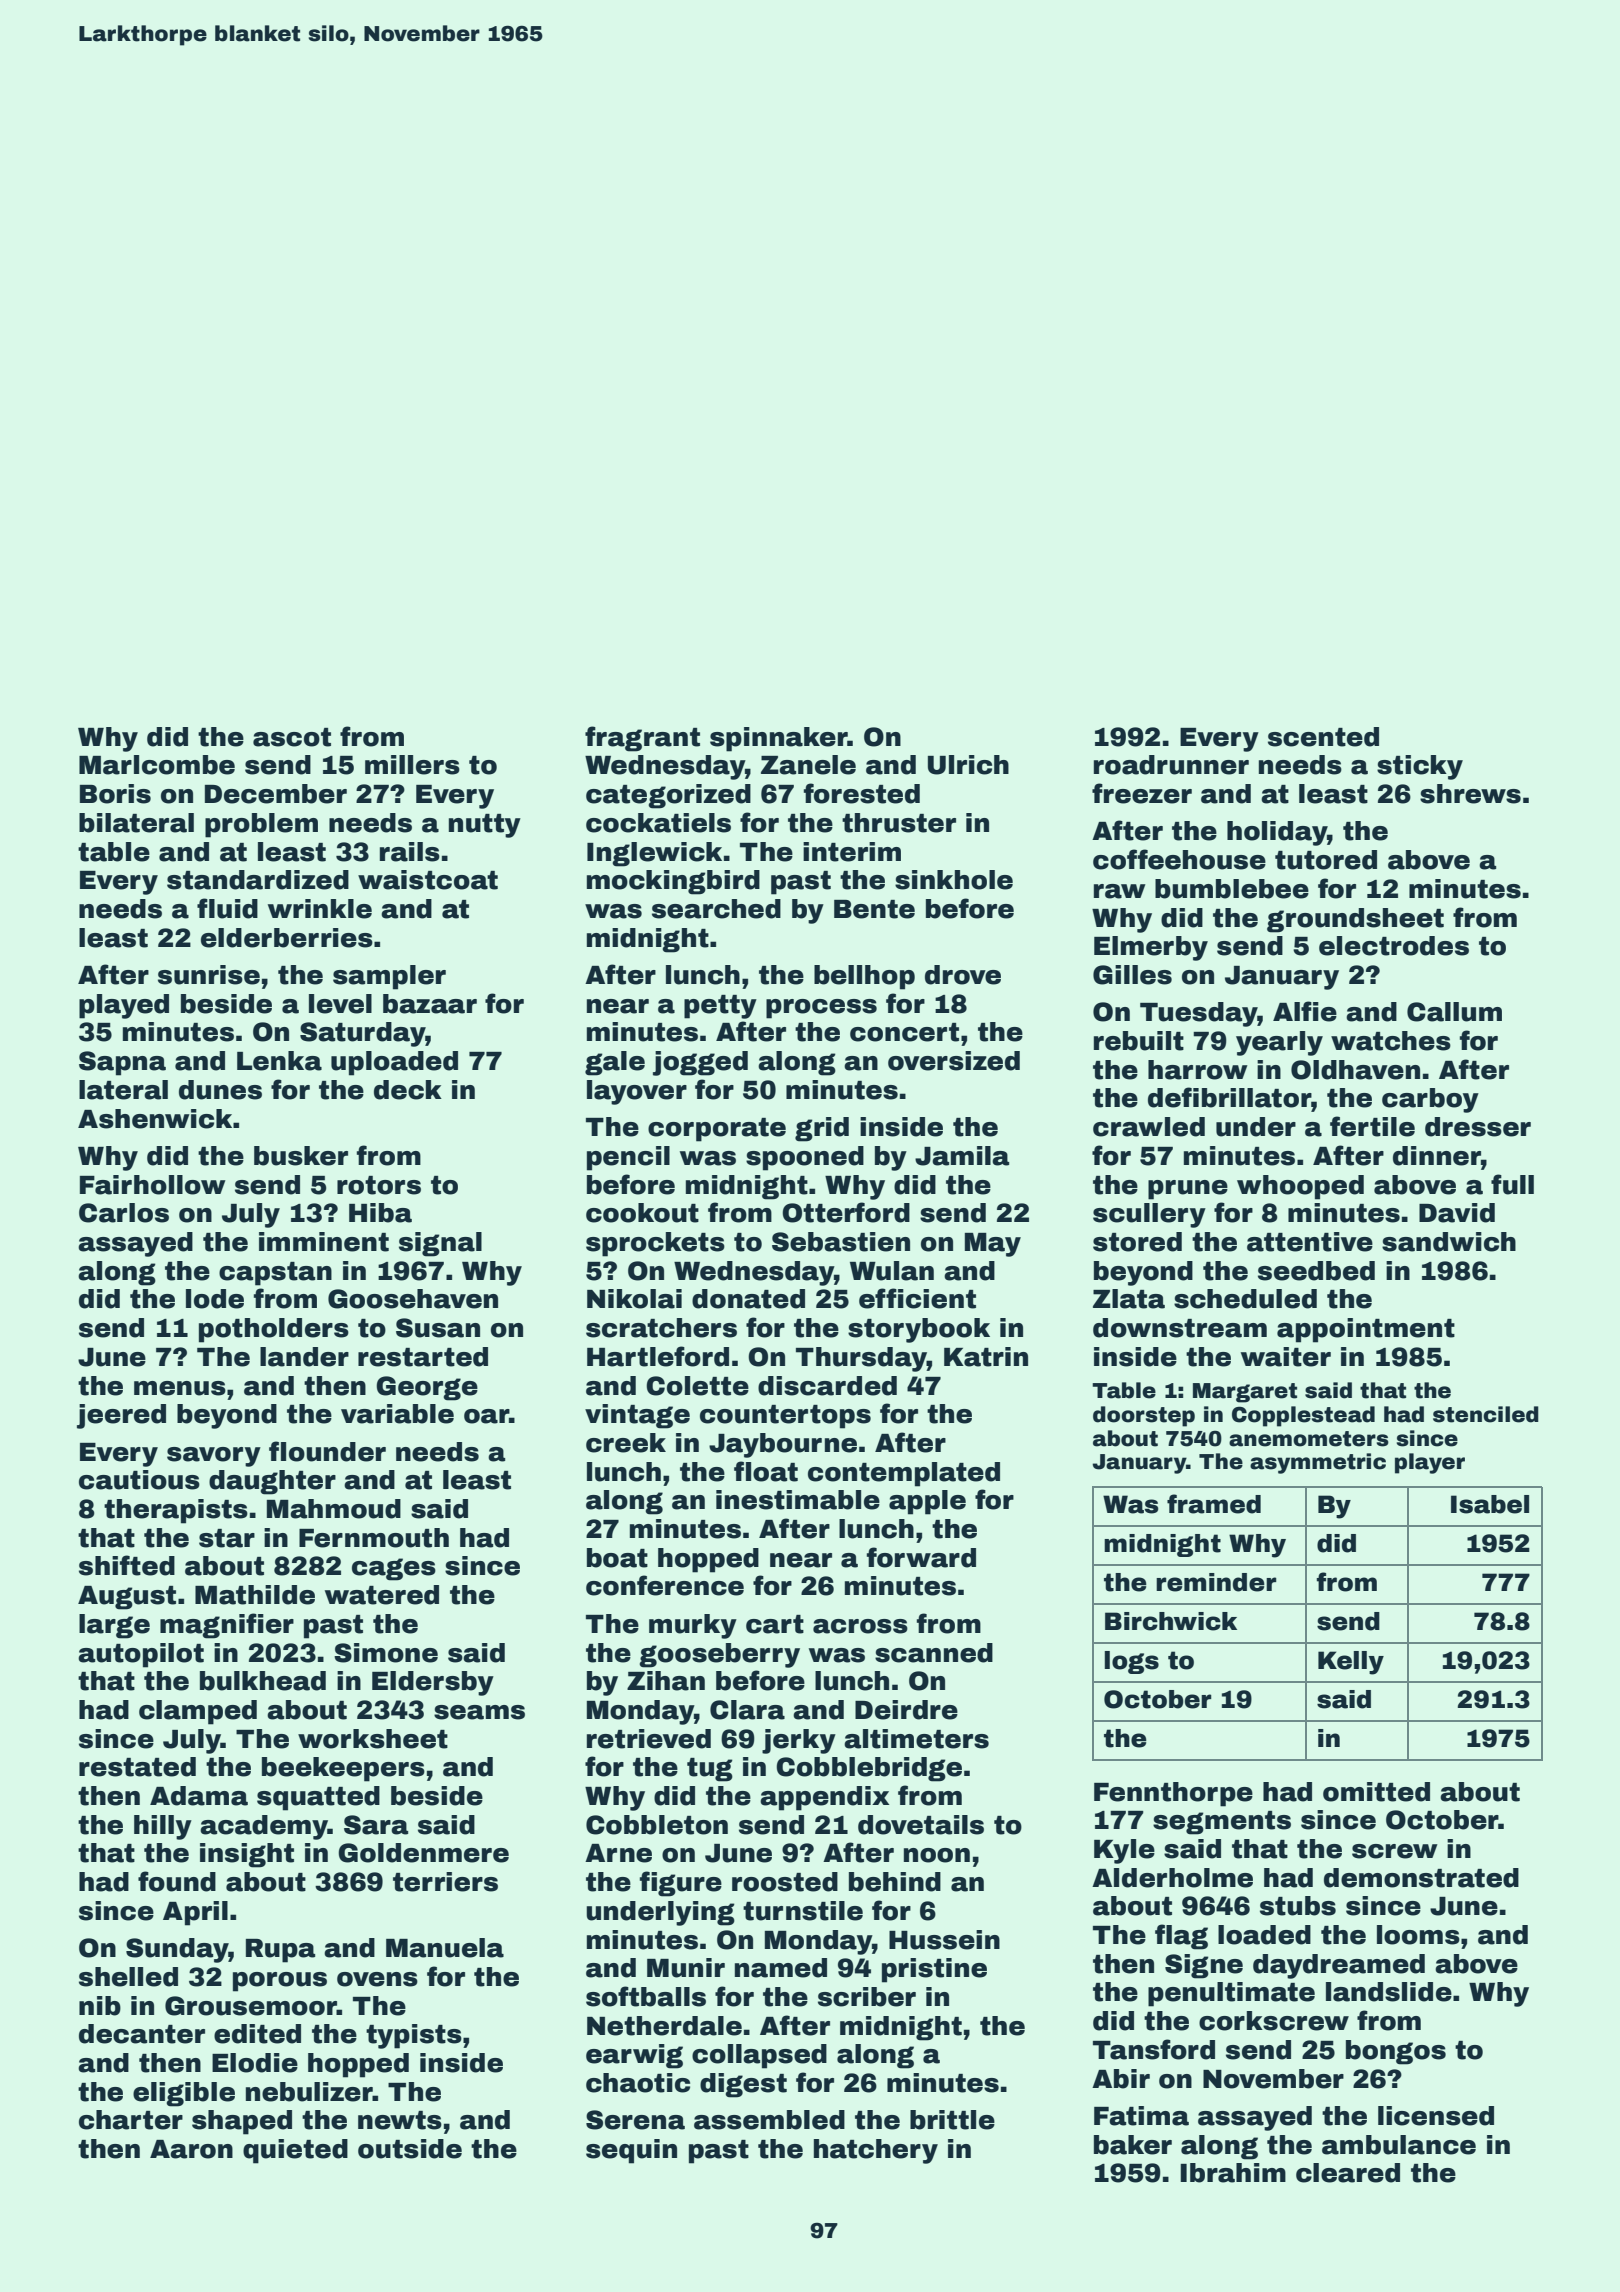  What do you see at coordinates (142, 2034) in the page?
I see `decanter` at bounding box center [142, 2034].
